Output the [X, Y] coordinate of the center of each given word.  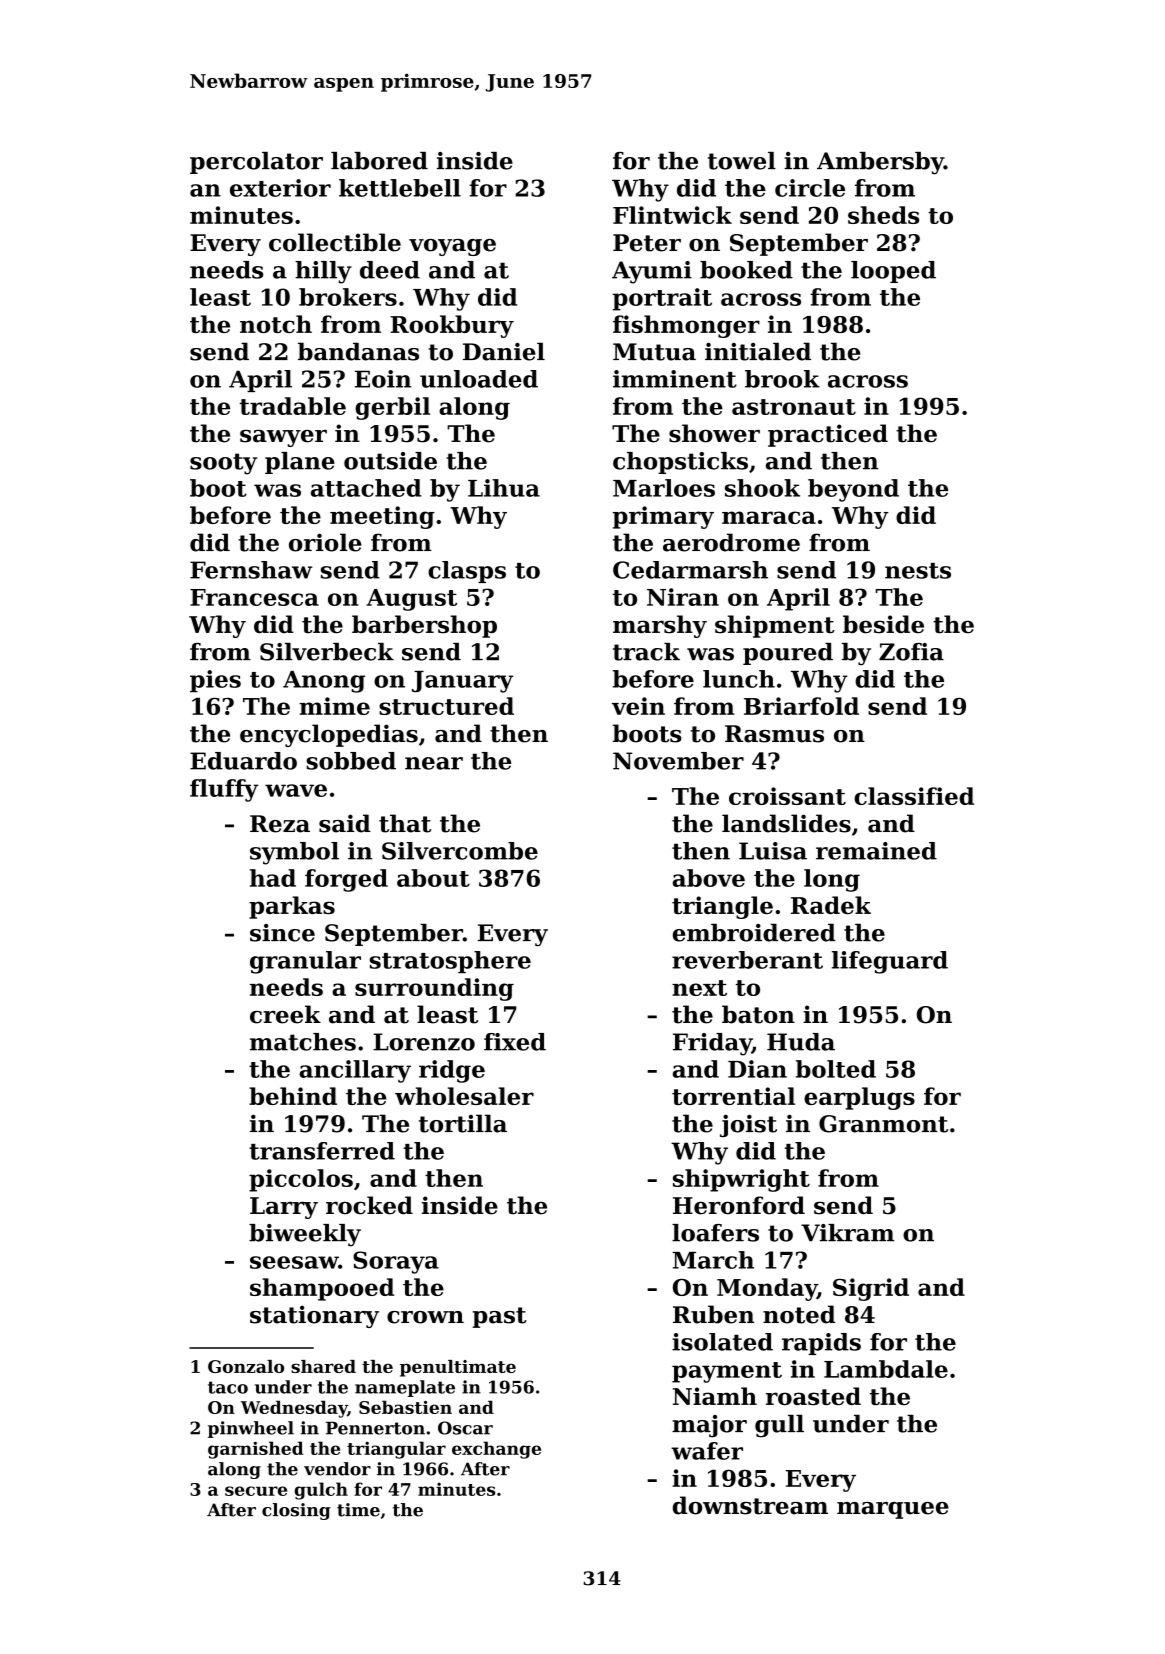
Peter [647, 243]
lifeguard [890, 962]
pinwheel [251, 1429]
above [709, 878]
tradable [293, 406]
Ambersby [880, 163]
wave [296, 790]
